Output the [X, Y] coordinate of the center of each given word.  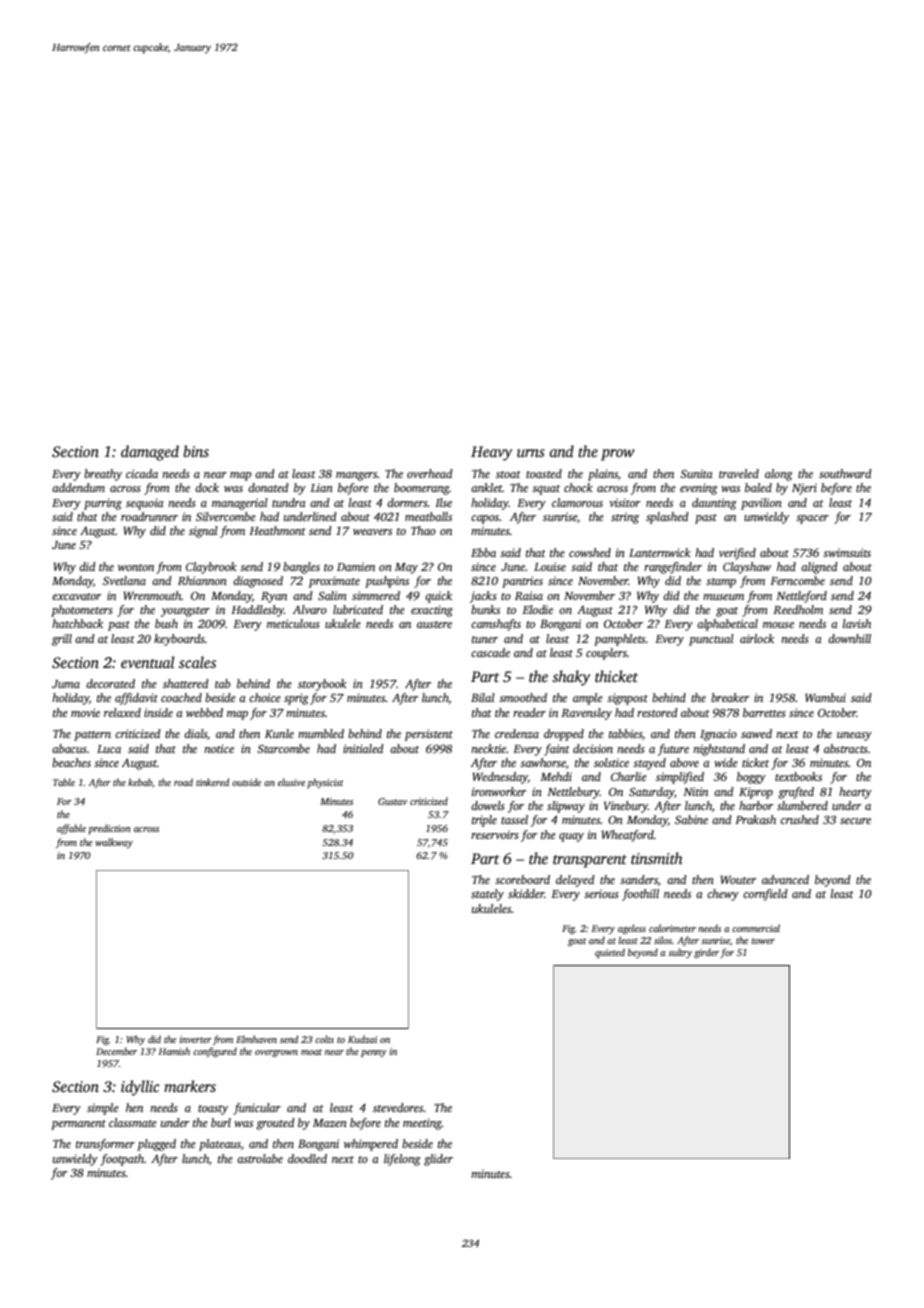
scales [197, 662]
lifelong [402, 1160]
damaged [150, 453]
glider [438, 1160]
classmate [133, 1122]
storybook [322, 685]
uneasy [854, 736]
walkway [114, 843]
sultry [680, 953]
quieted [610, 953]
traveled [739, 473]
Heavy [491, 453]
